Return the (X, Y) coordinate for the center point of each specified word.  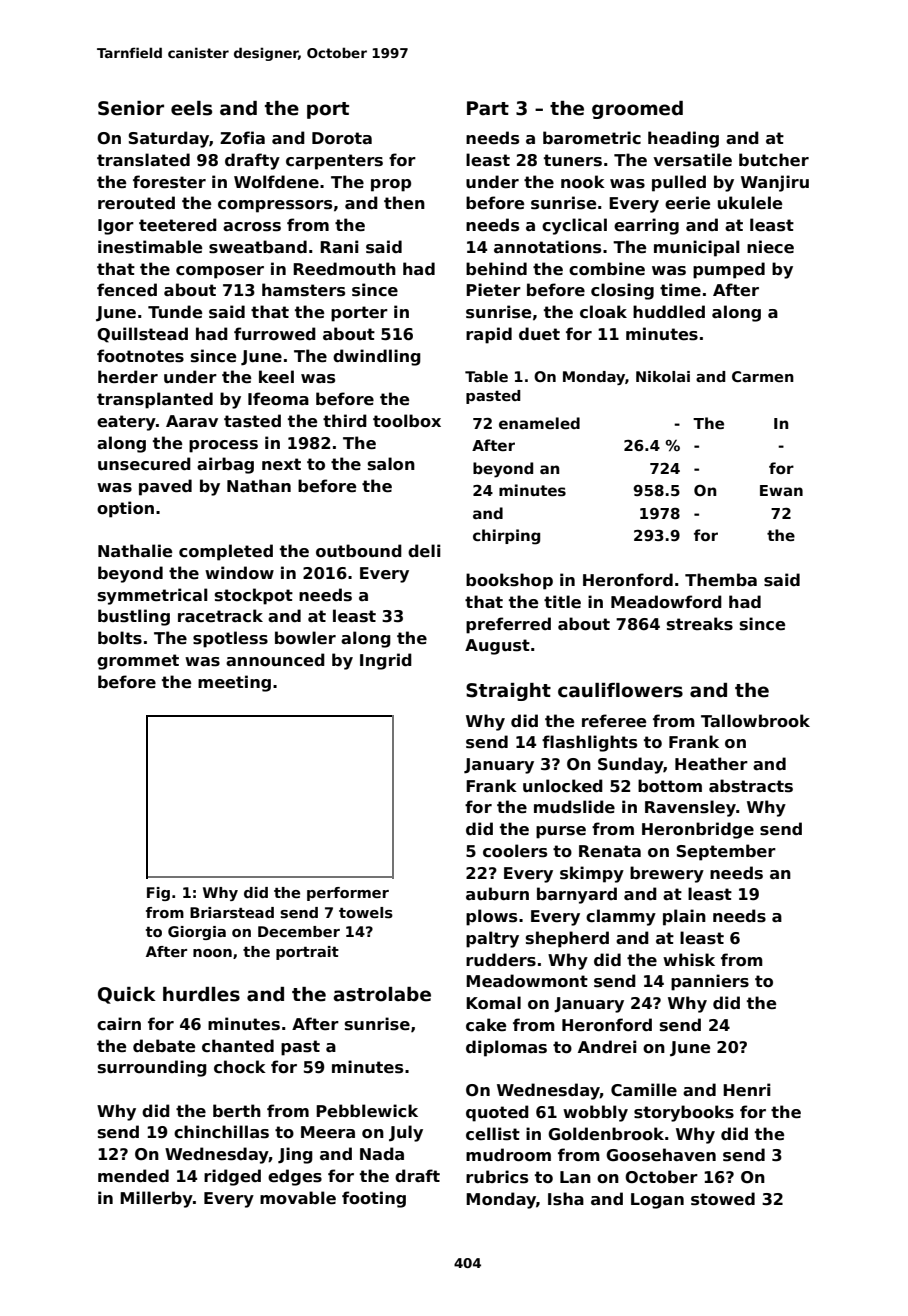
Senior (131, 108)
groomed (637, 110)
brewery (667, 874)
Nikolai (663, 376)
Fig (158, 894)
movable (298, 1198)
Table (486, 376)
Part (488, 108)
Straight (508, 692)
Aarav (192, 421)
